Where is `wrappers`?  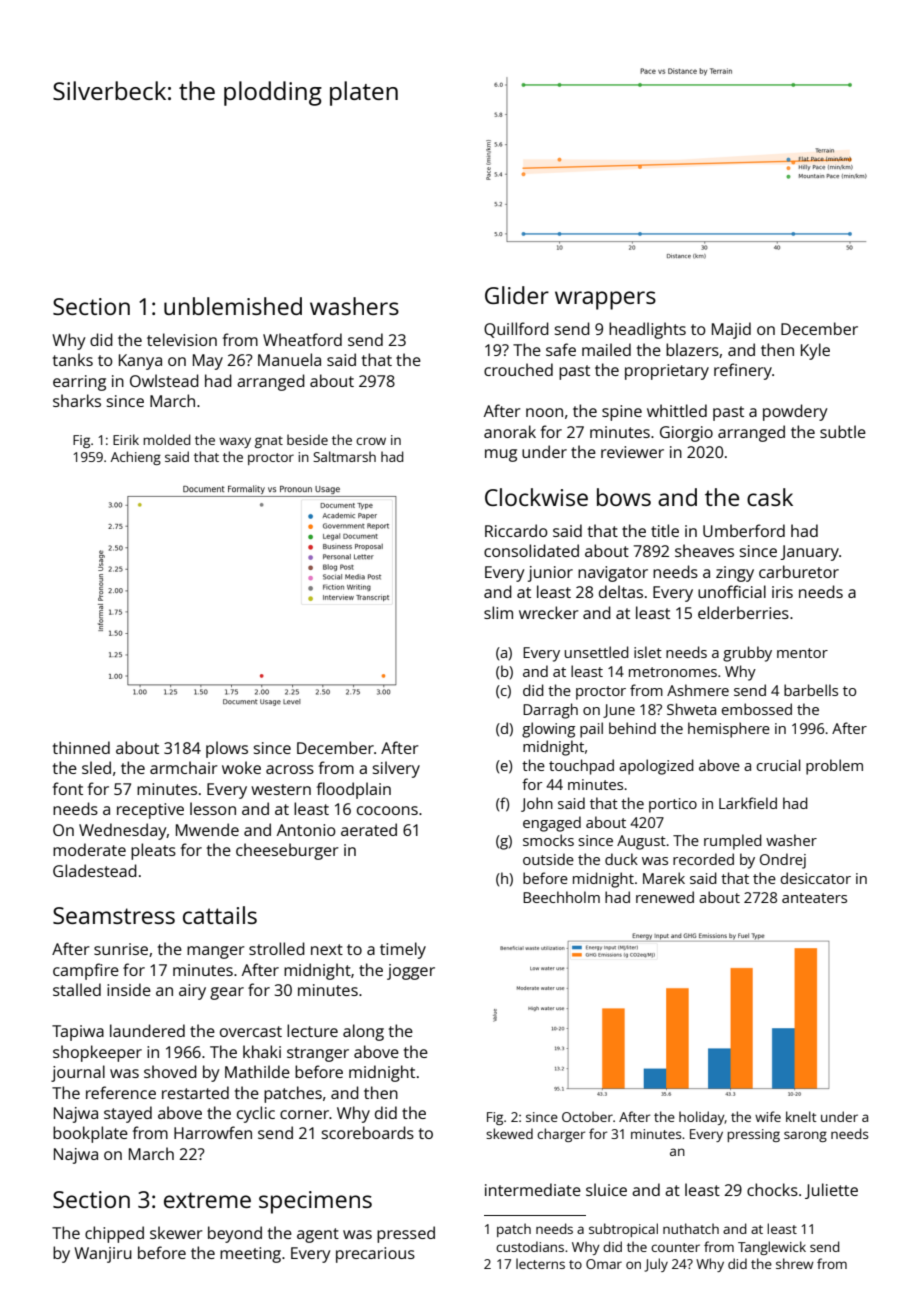
wrappers is located at coordinates (605, 300).
